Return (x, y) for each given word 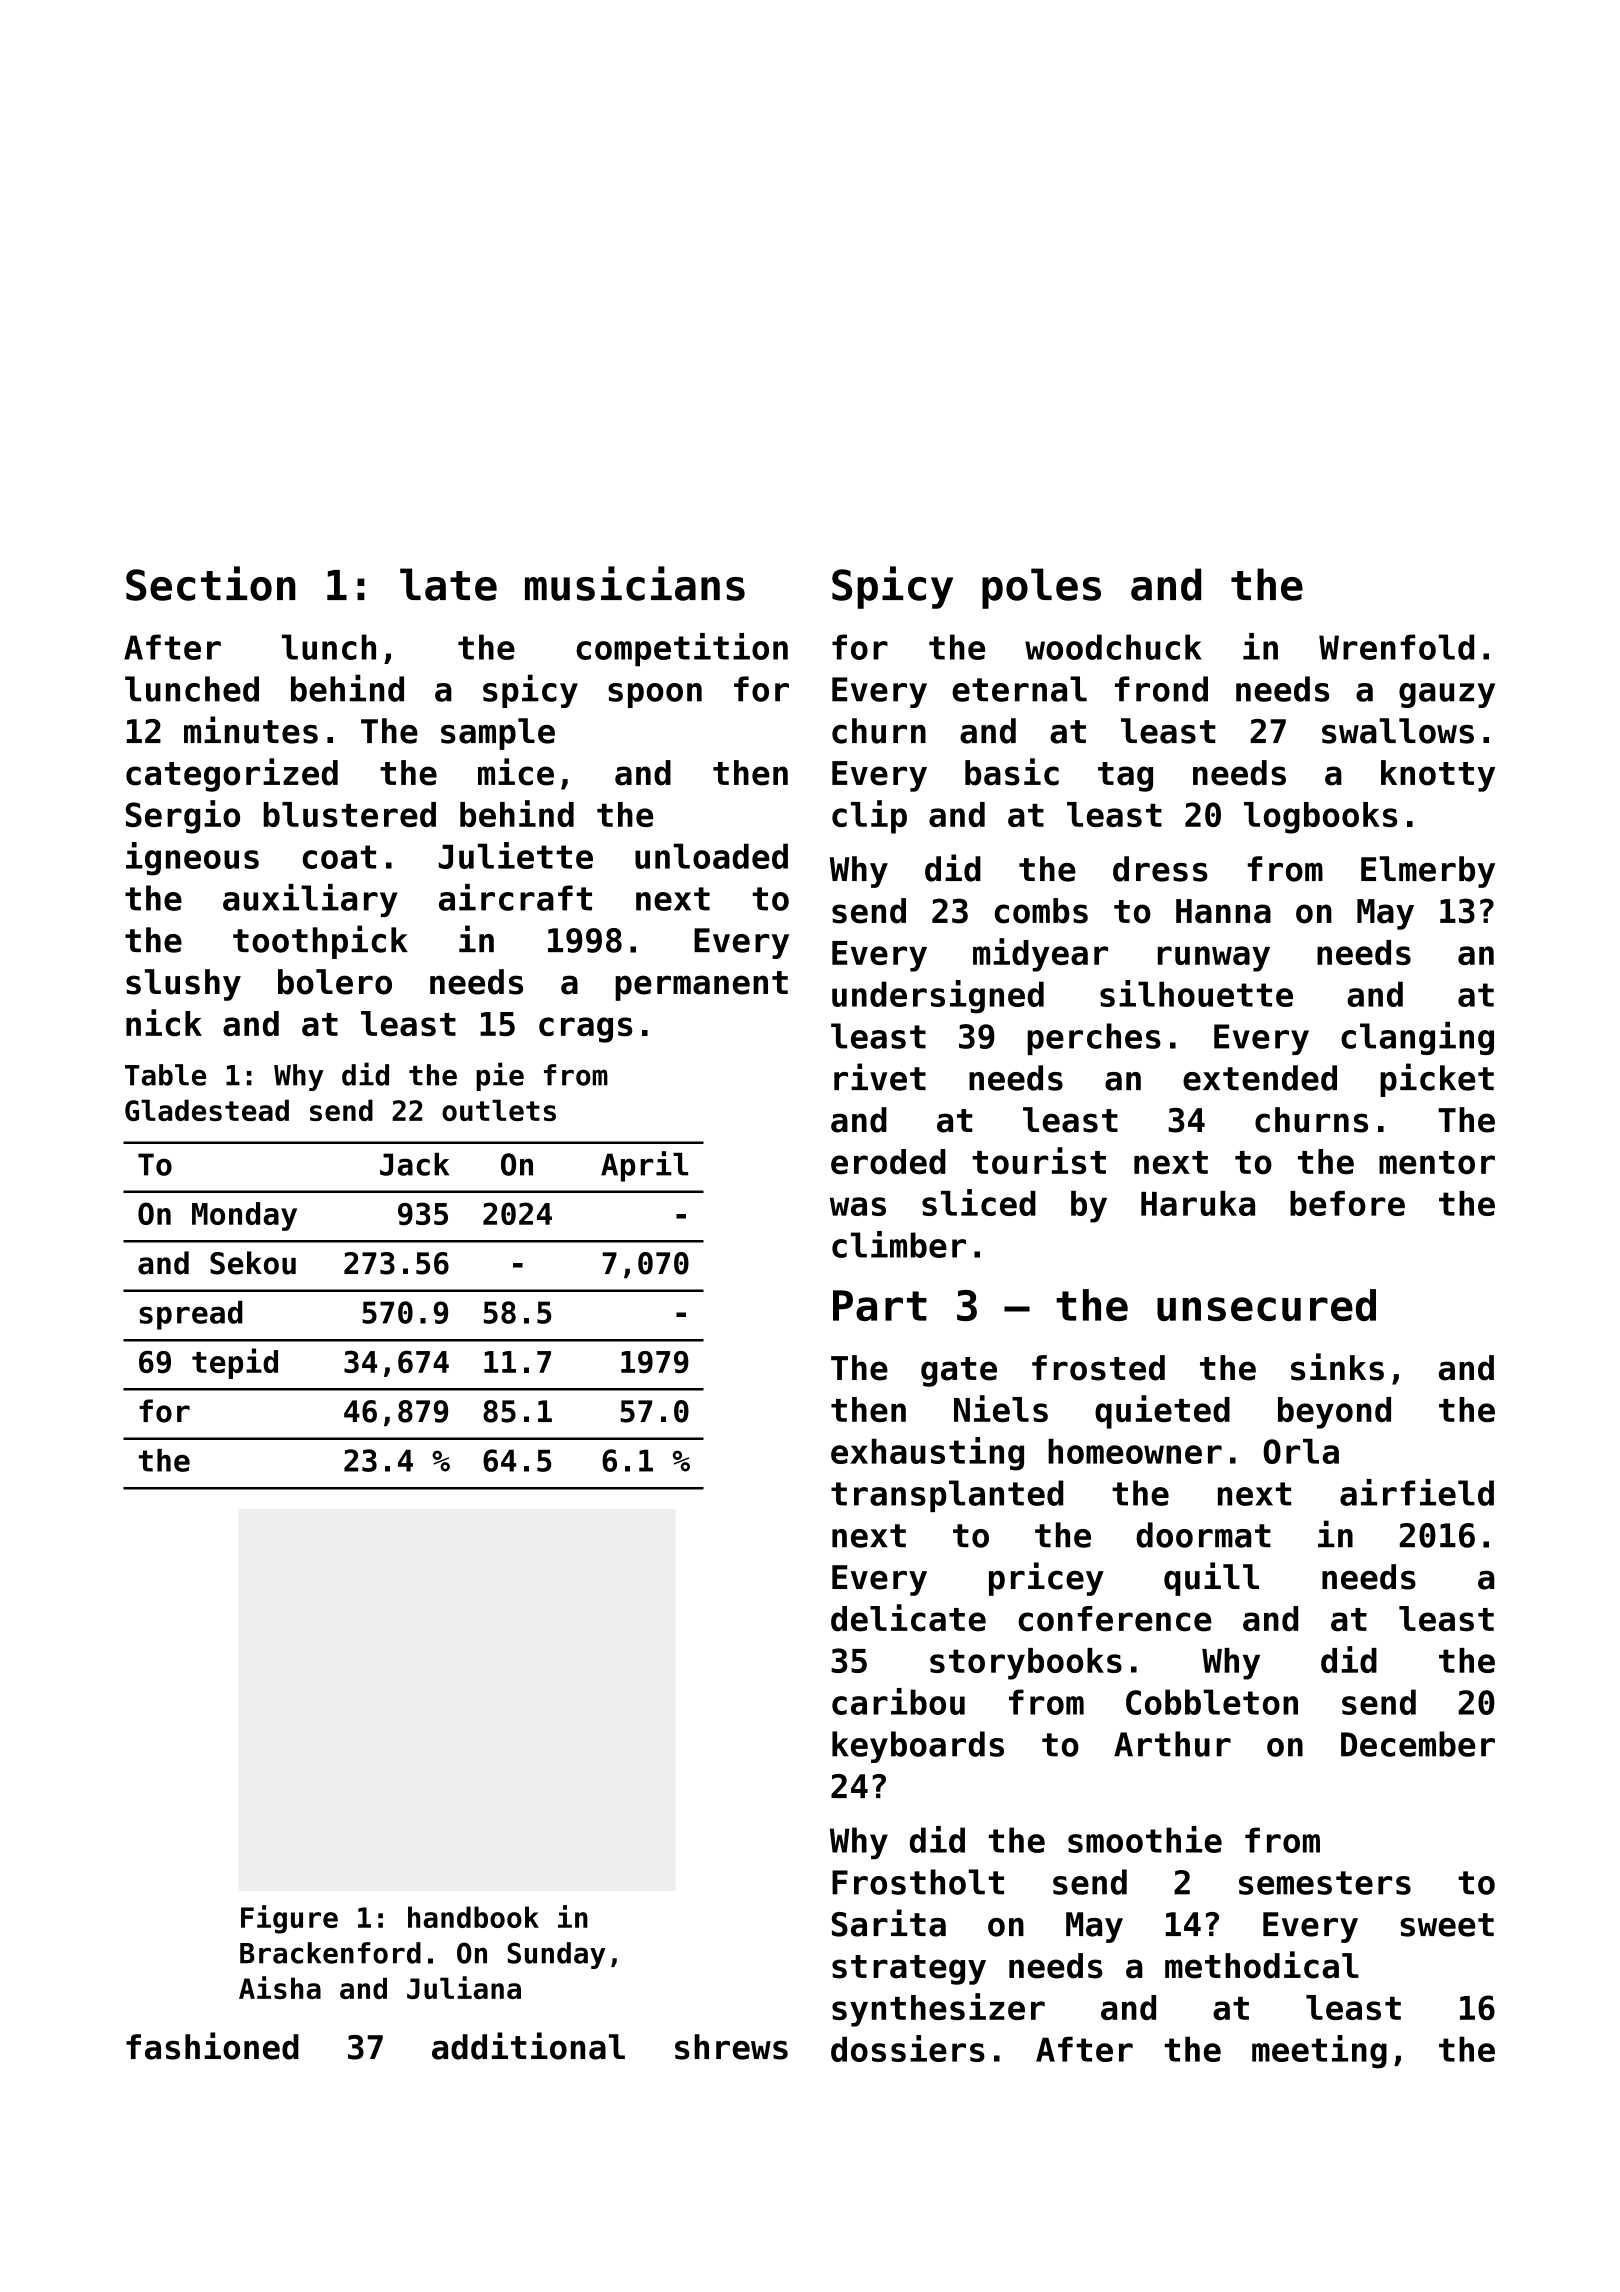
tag (1125, 777)
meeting (1319, 2052)
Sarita (889, 1923)
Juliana (464, 1987)
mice (516, 772)
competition (682, 650)
